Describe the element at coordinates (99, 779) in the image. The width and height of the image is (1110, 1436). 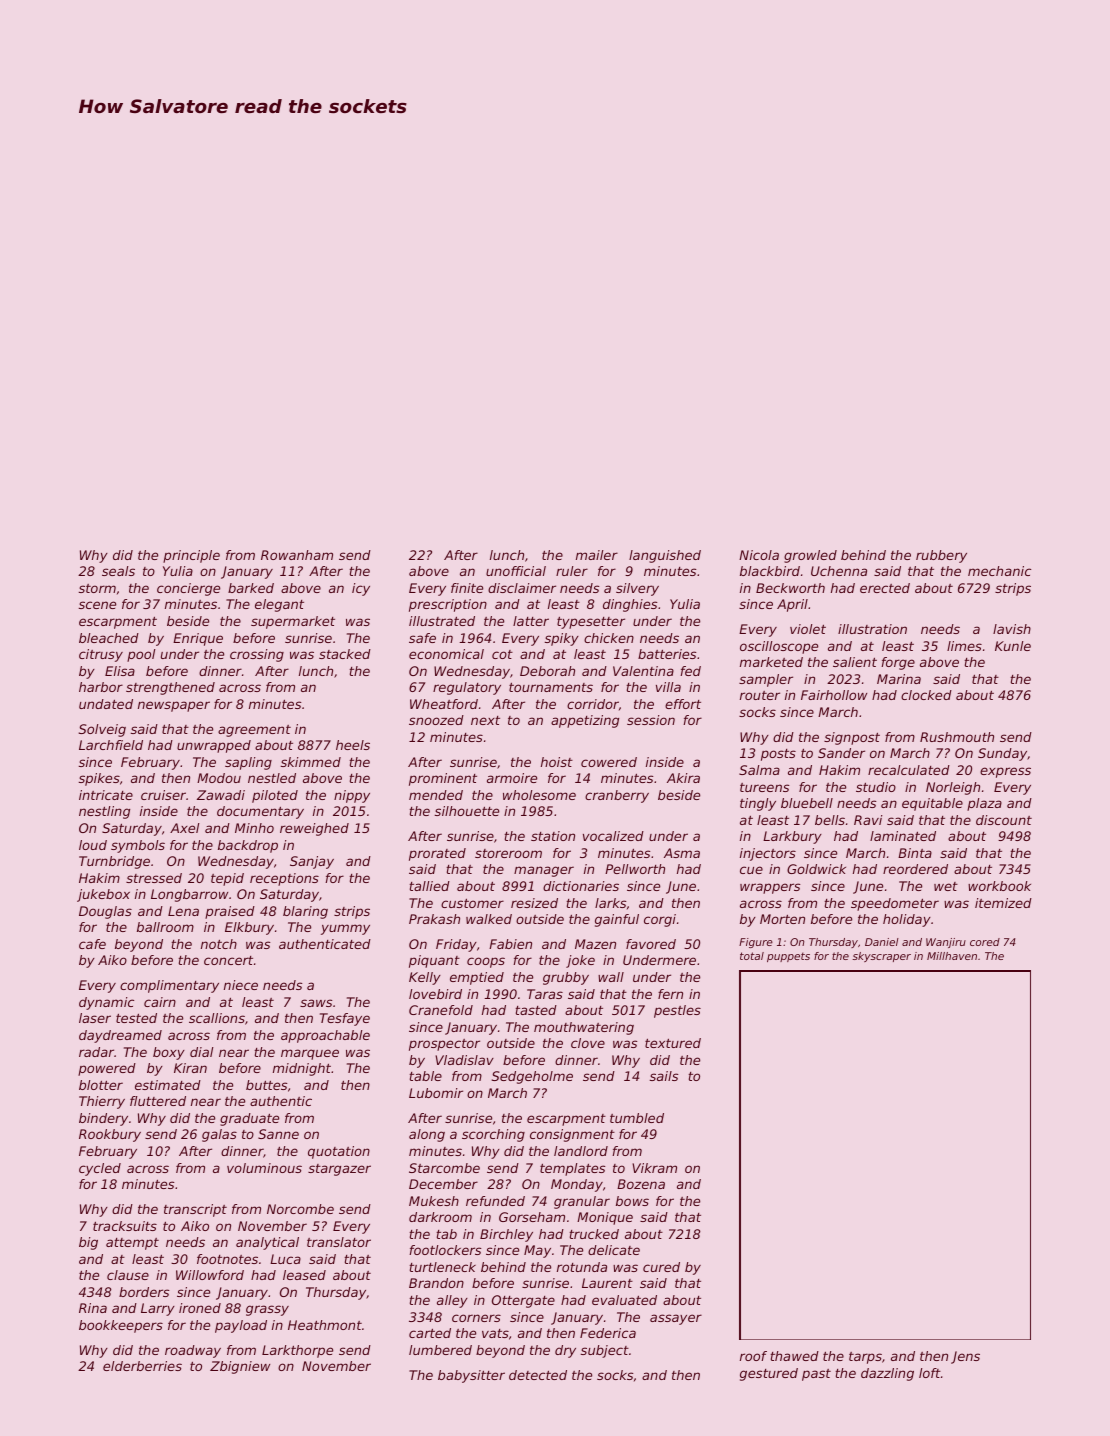
I see `spikes` at that location.
